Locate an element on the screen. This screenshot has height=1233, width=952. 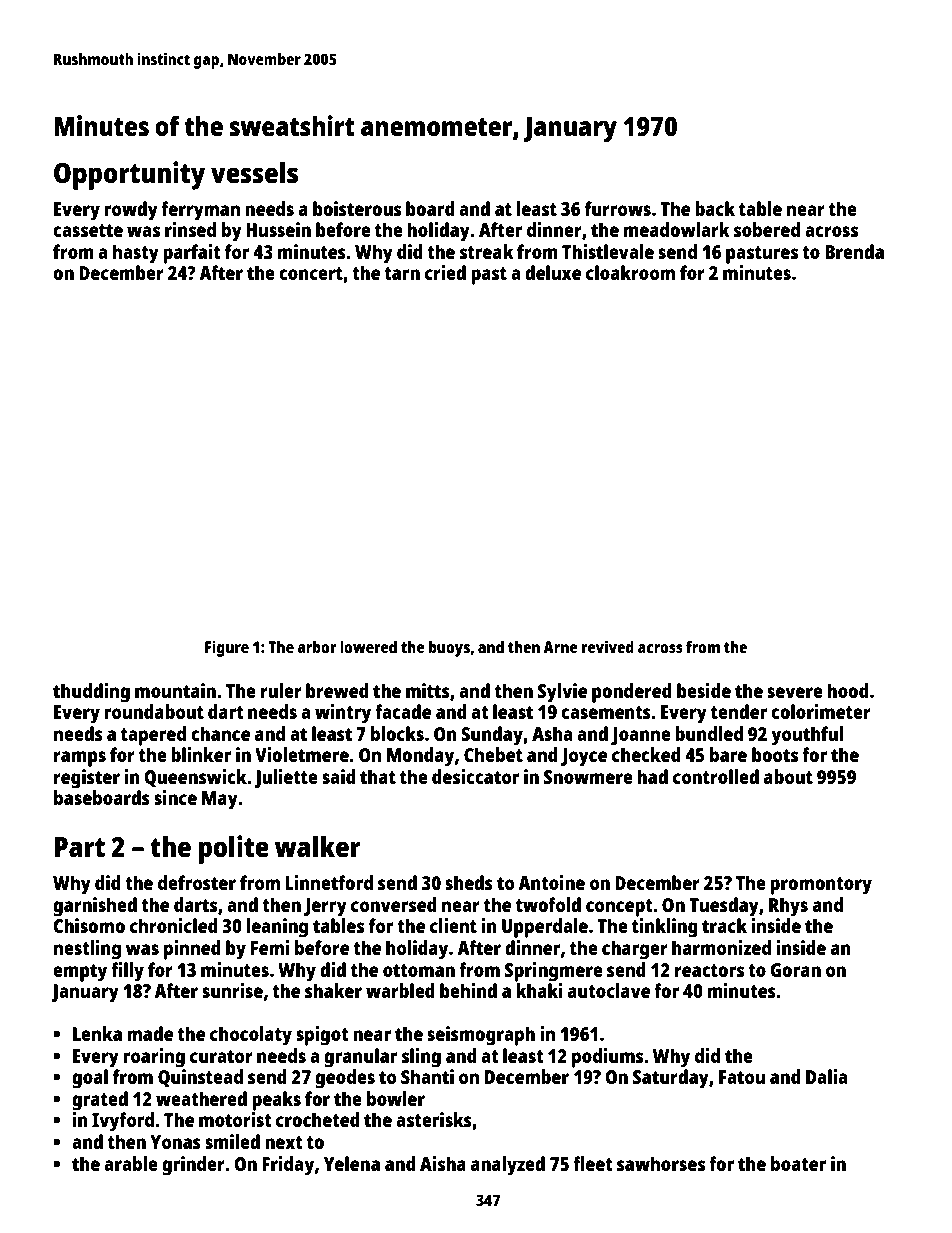
Brenda is located at coordinates (854, 251).
